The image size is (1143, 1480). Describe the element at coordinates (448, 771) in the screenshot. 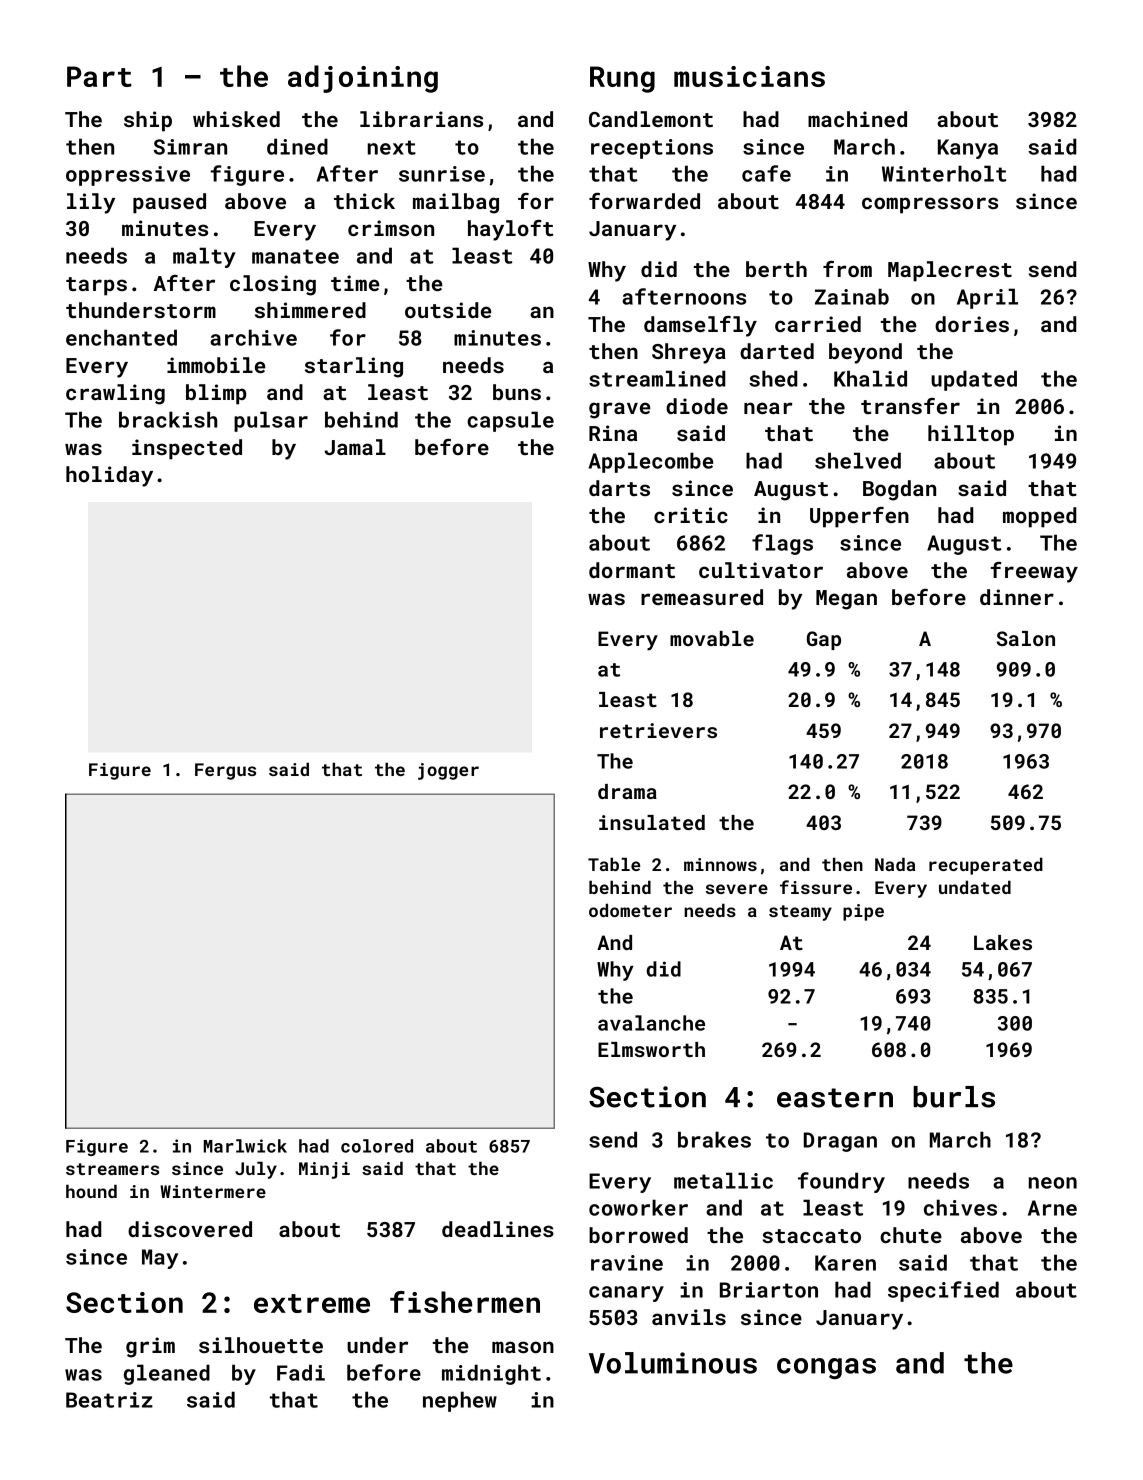

I see `jogger` at that location.
